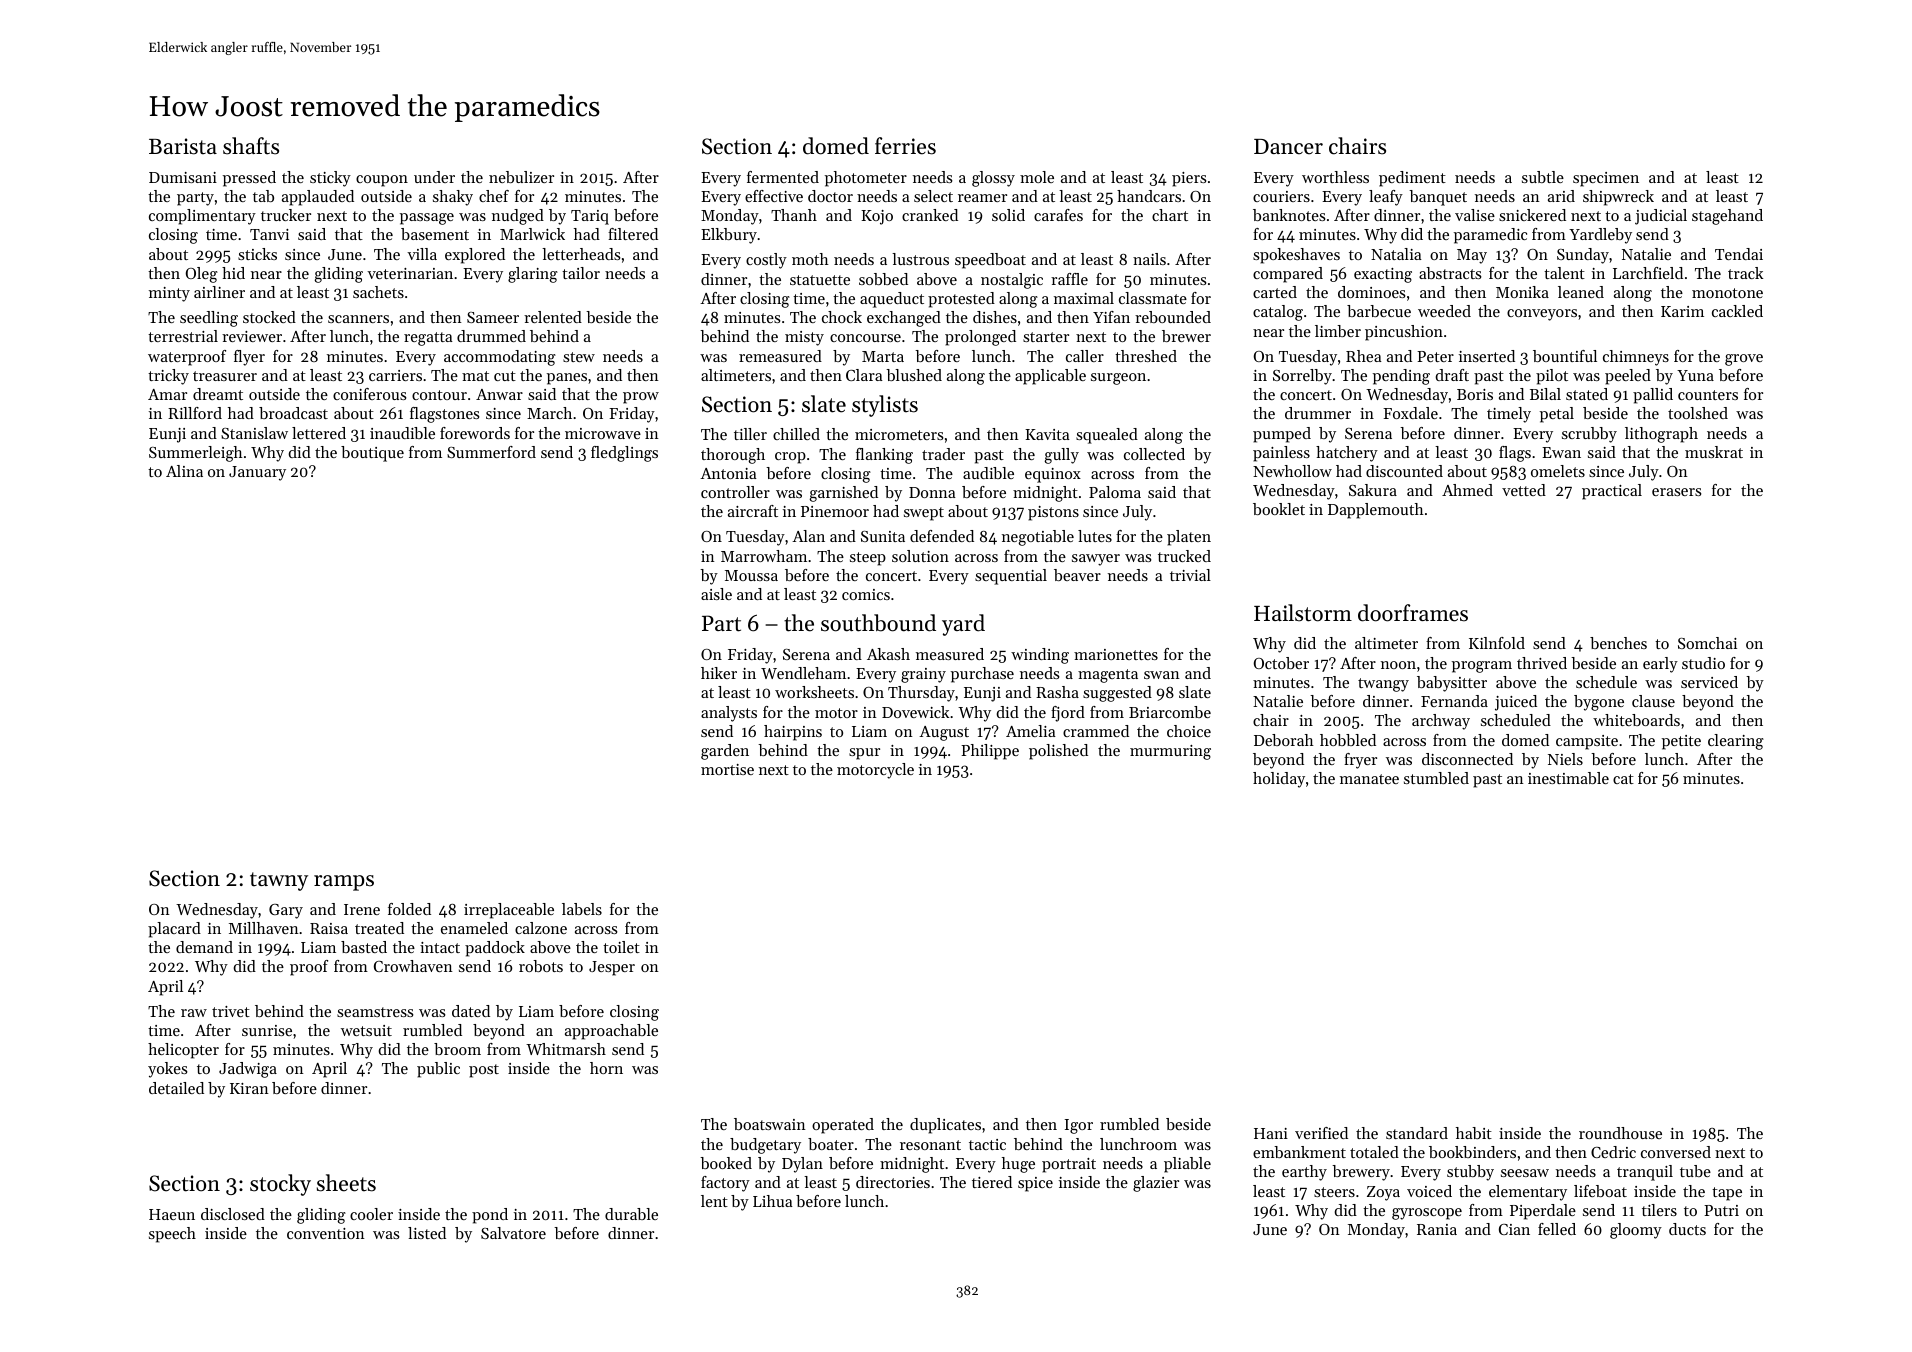 This page has width=1912, height=1352. What do you see at coordinates (280, 1185) in the page?
I see `stocky` at bounding box center [280, 1185].
